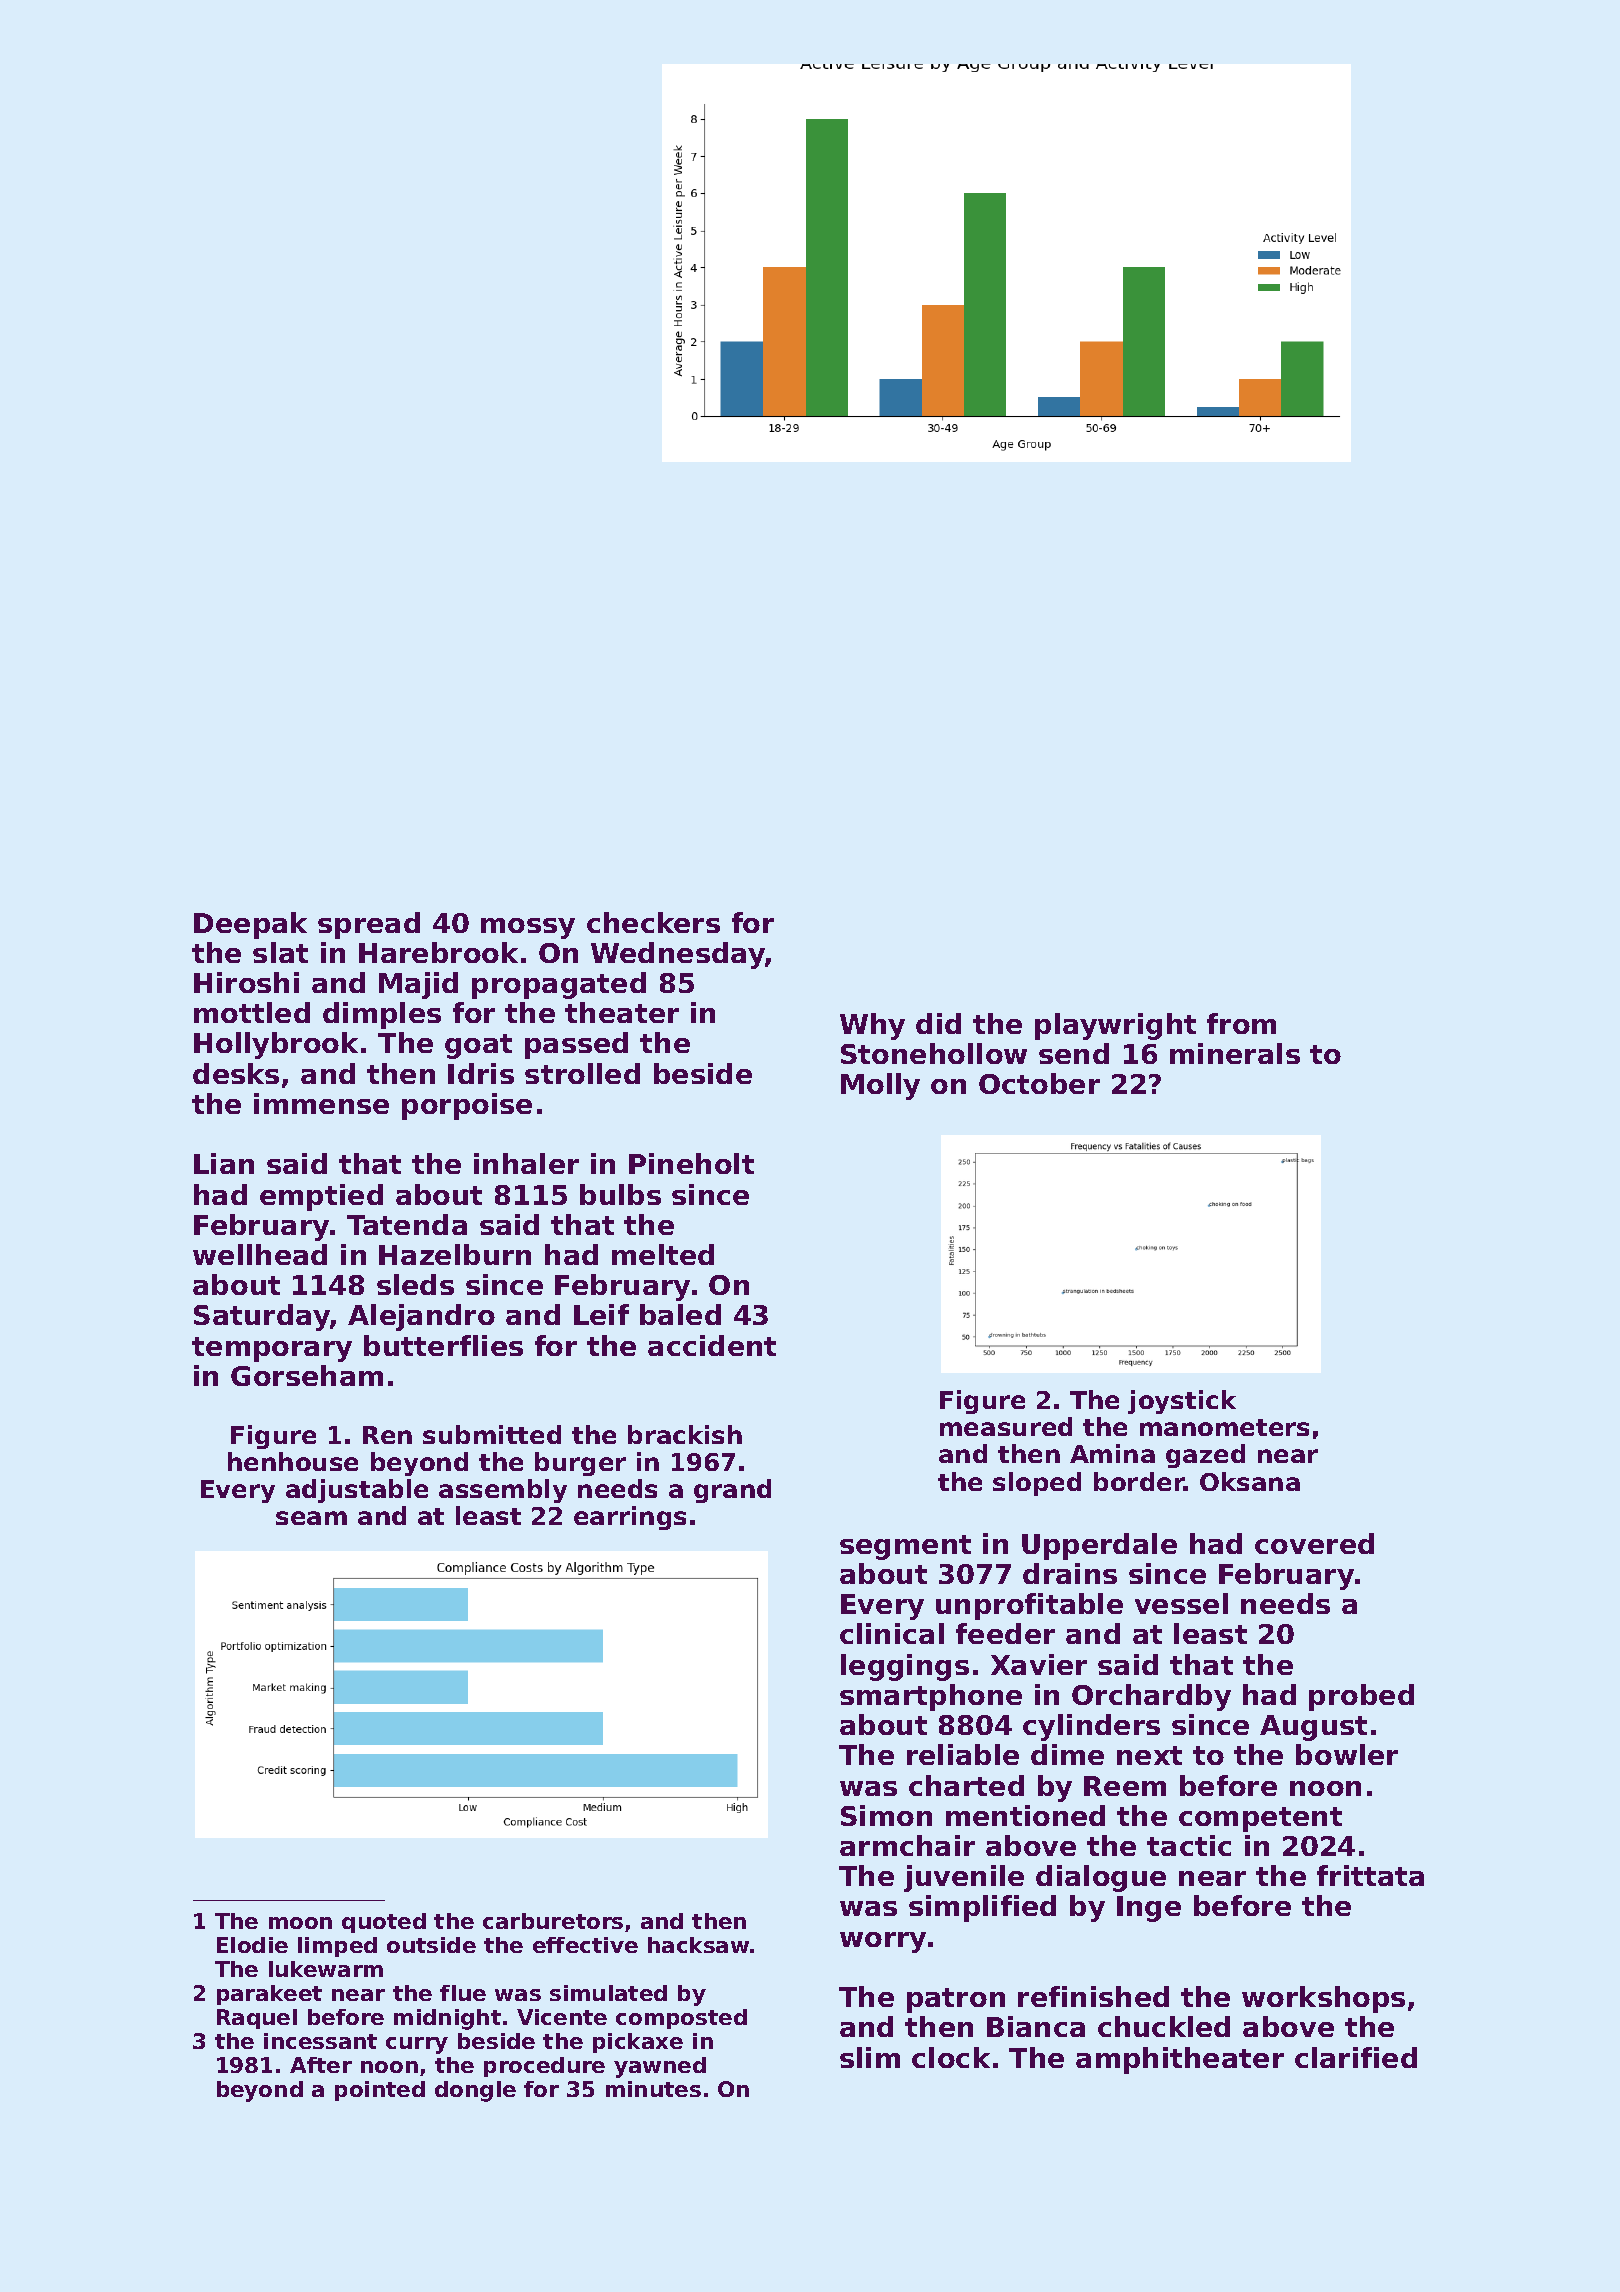  Describe the element at coordinates (311, 1518) in the document. I see `seam` at that location.
